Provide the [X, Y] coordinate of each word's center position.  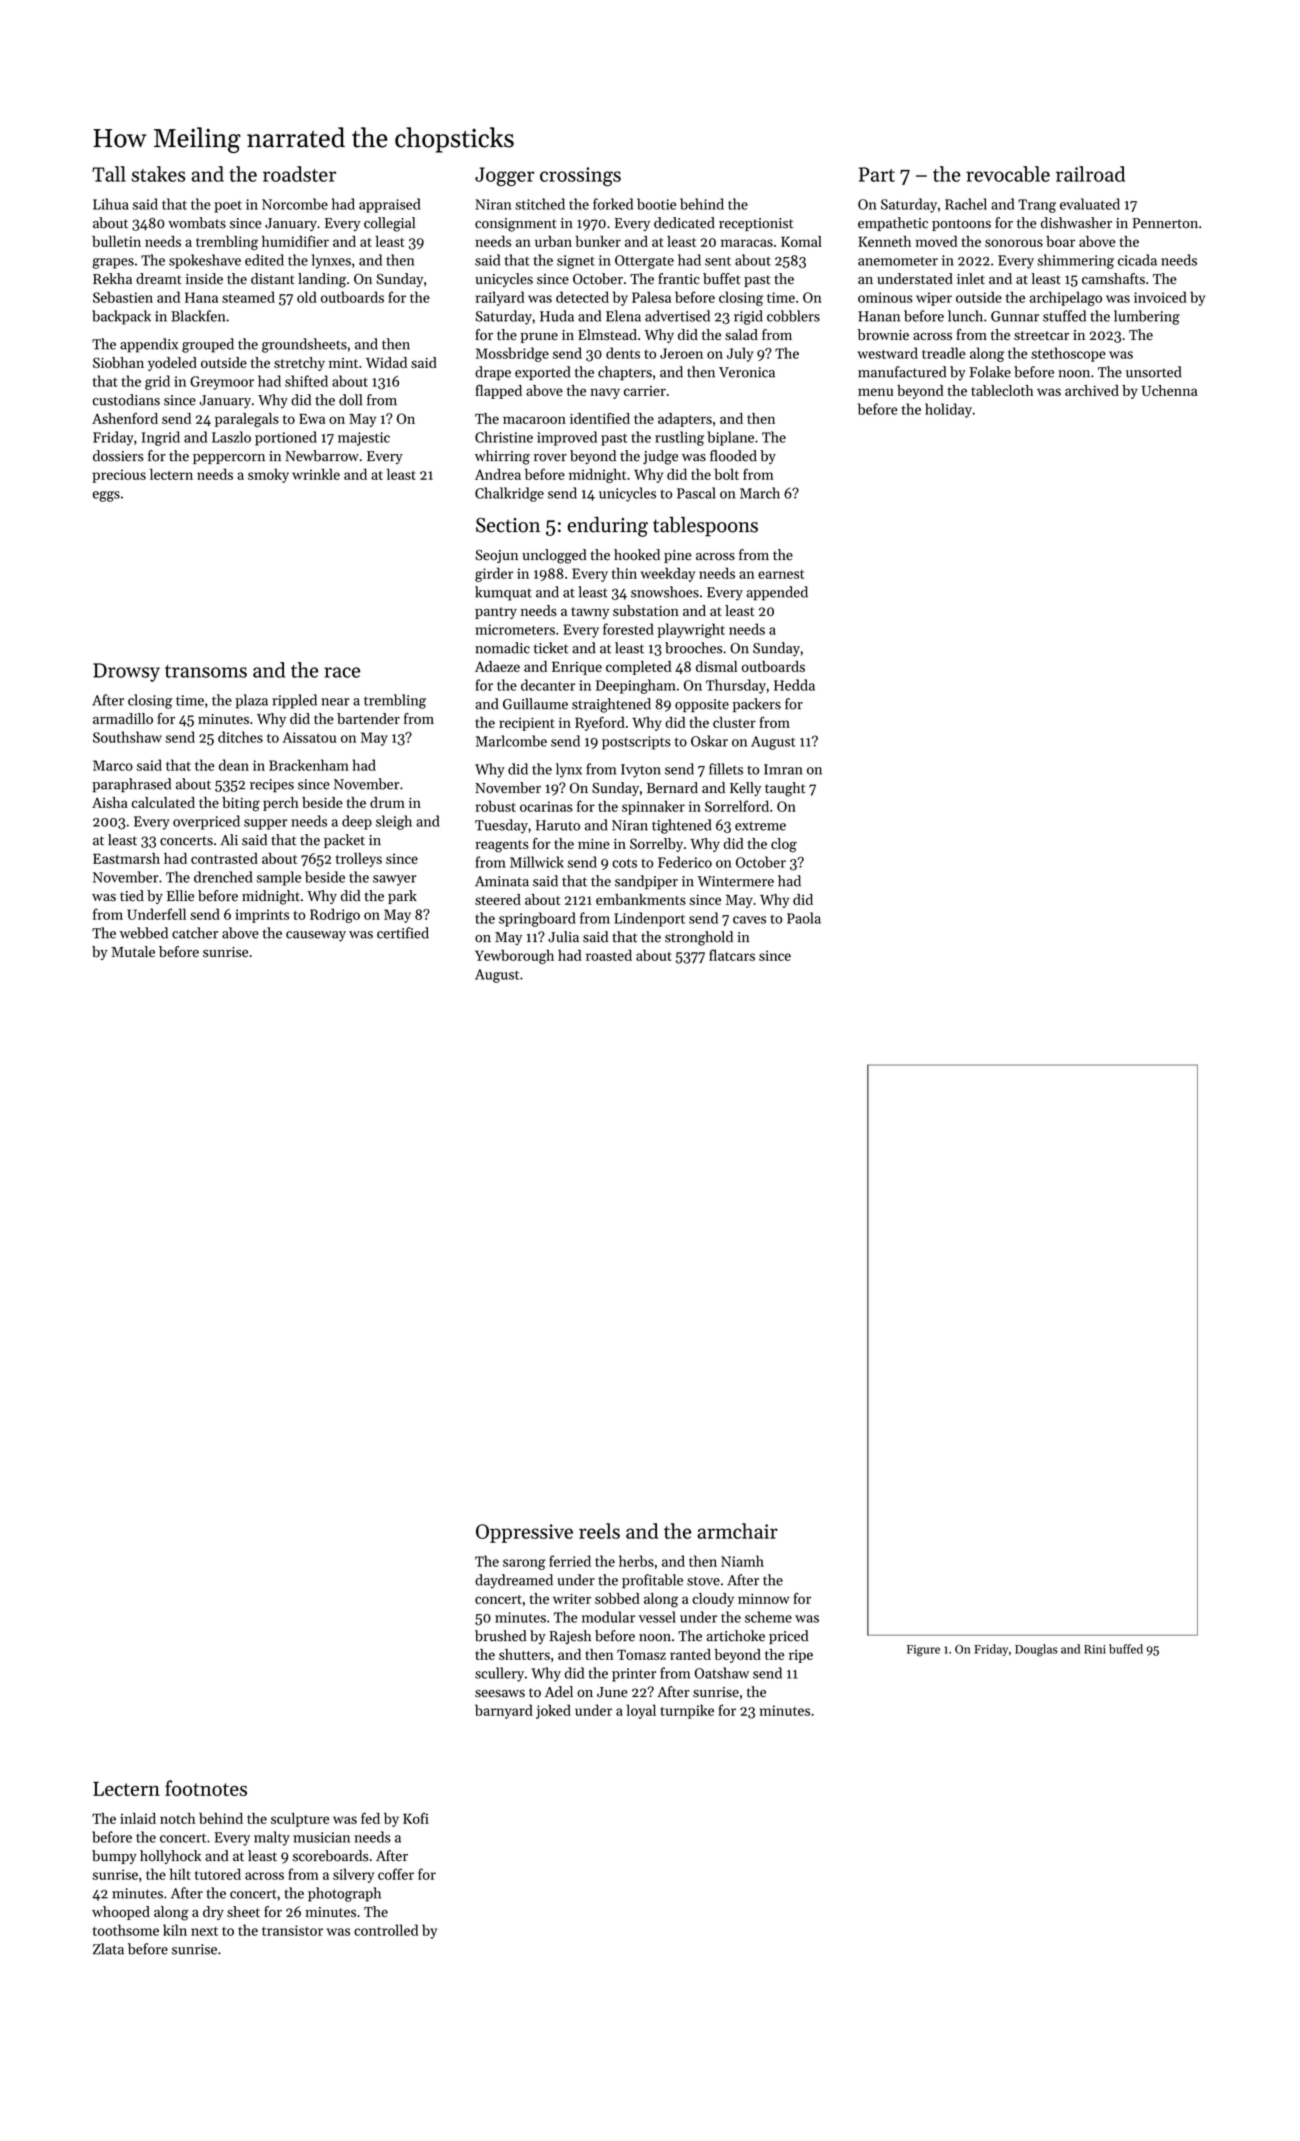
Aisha [110, 802]
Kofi [416, 1818]
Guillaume [535, 704]
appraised [390, 205]
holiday [948, 410]
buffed [1126, 1649]
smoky [268, 475]
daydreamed [514, 1581]
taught [785, 789]
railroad [1090, 174]
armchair [737, 1531]
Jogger [505, 177]
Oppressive [524, 1533]
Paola [804, 918]
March [760, 493]
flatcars [732, 955]
